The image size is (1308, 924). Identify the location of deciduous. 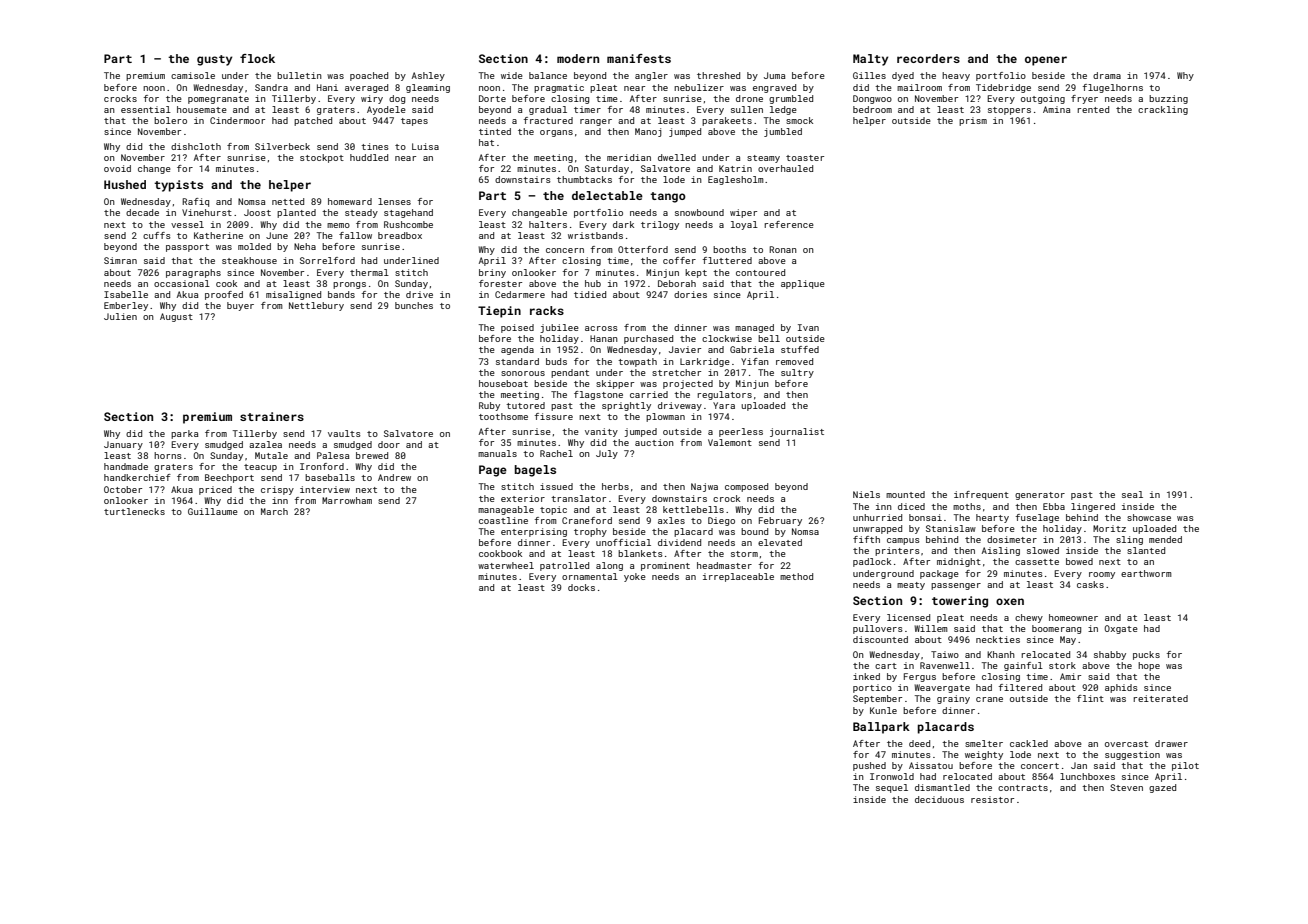
(939, 799).
